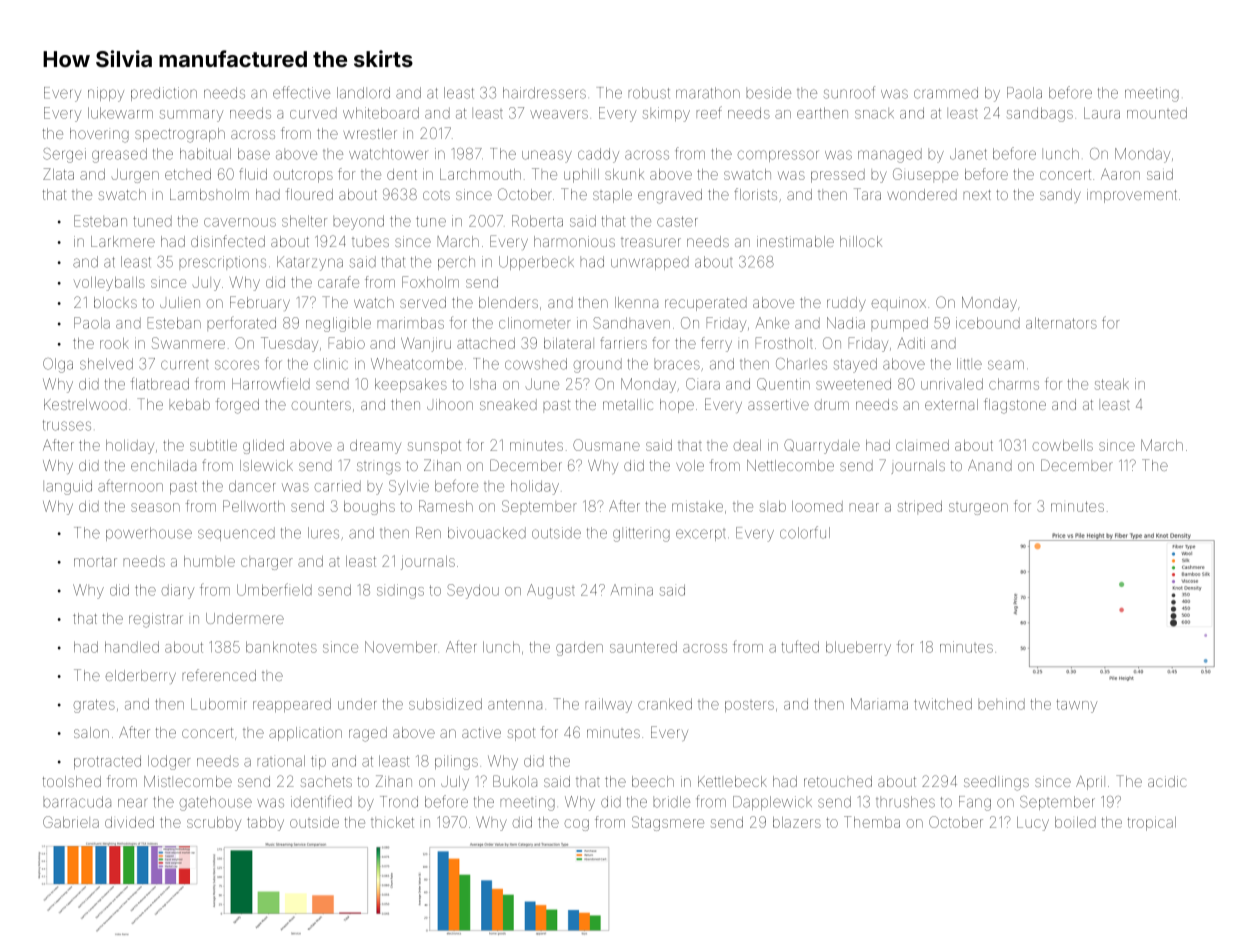 The image size is (1233, 952). I want to click on mounted, so click(1157, 113).
